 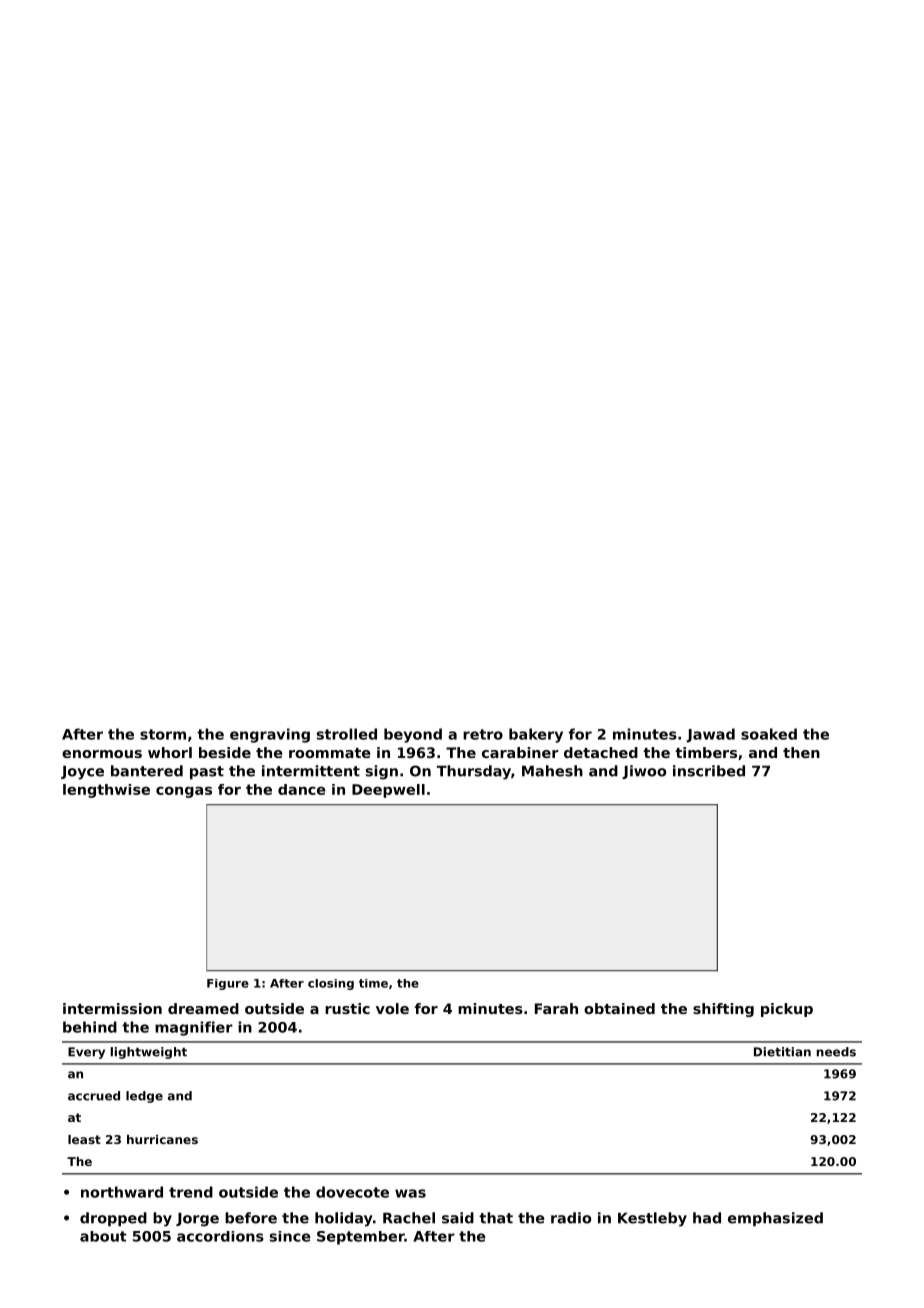 What do you see at coordinates (149, 1053) in the image?
I see `lightweight` at bounding box center [149, 1053].
